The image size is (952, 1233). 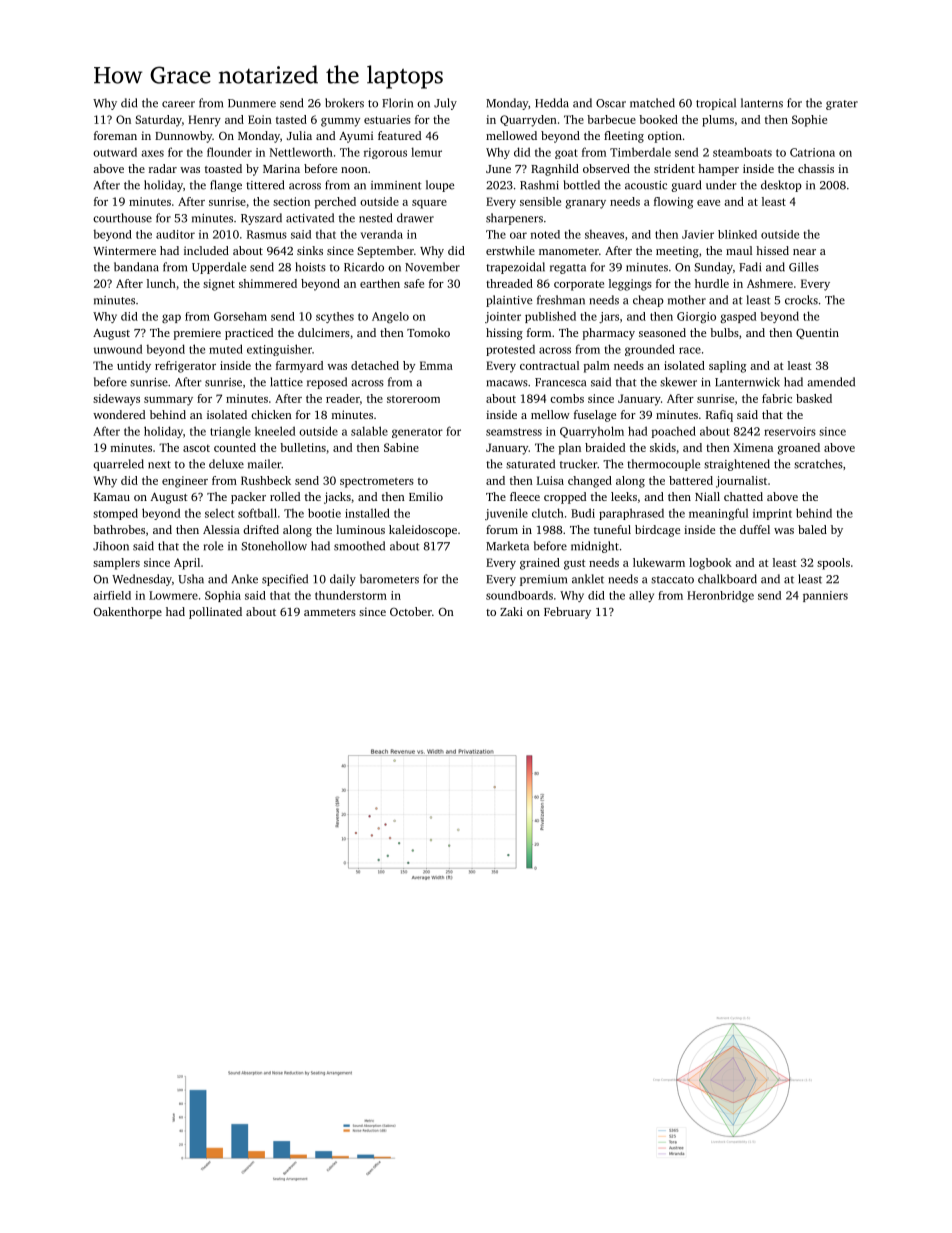 What do you see at coordinates (673, 203) in the document?
I see `flowing` at bounding box center [673, 203].
